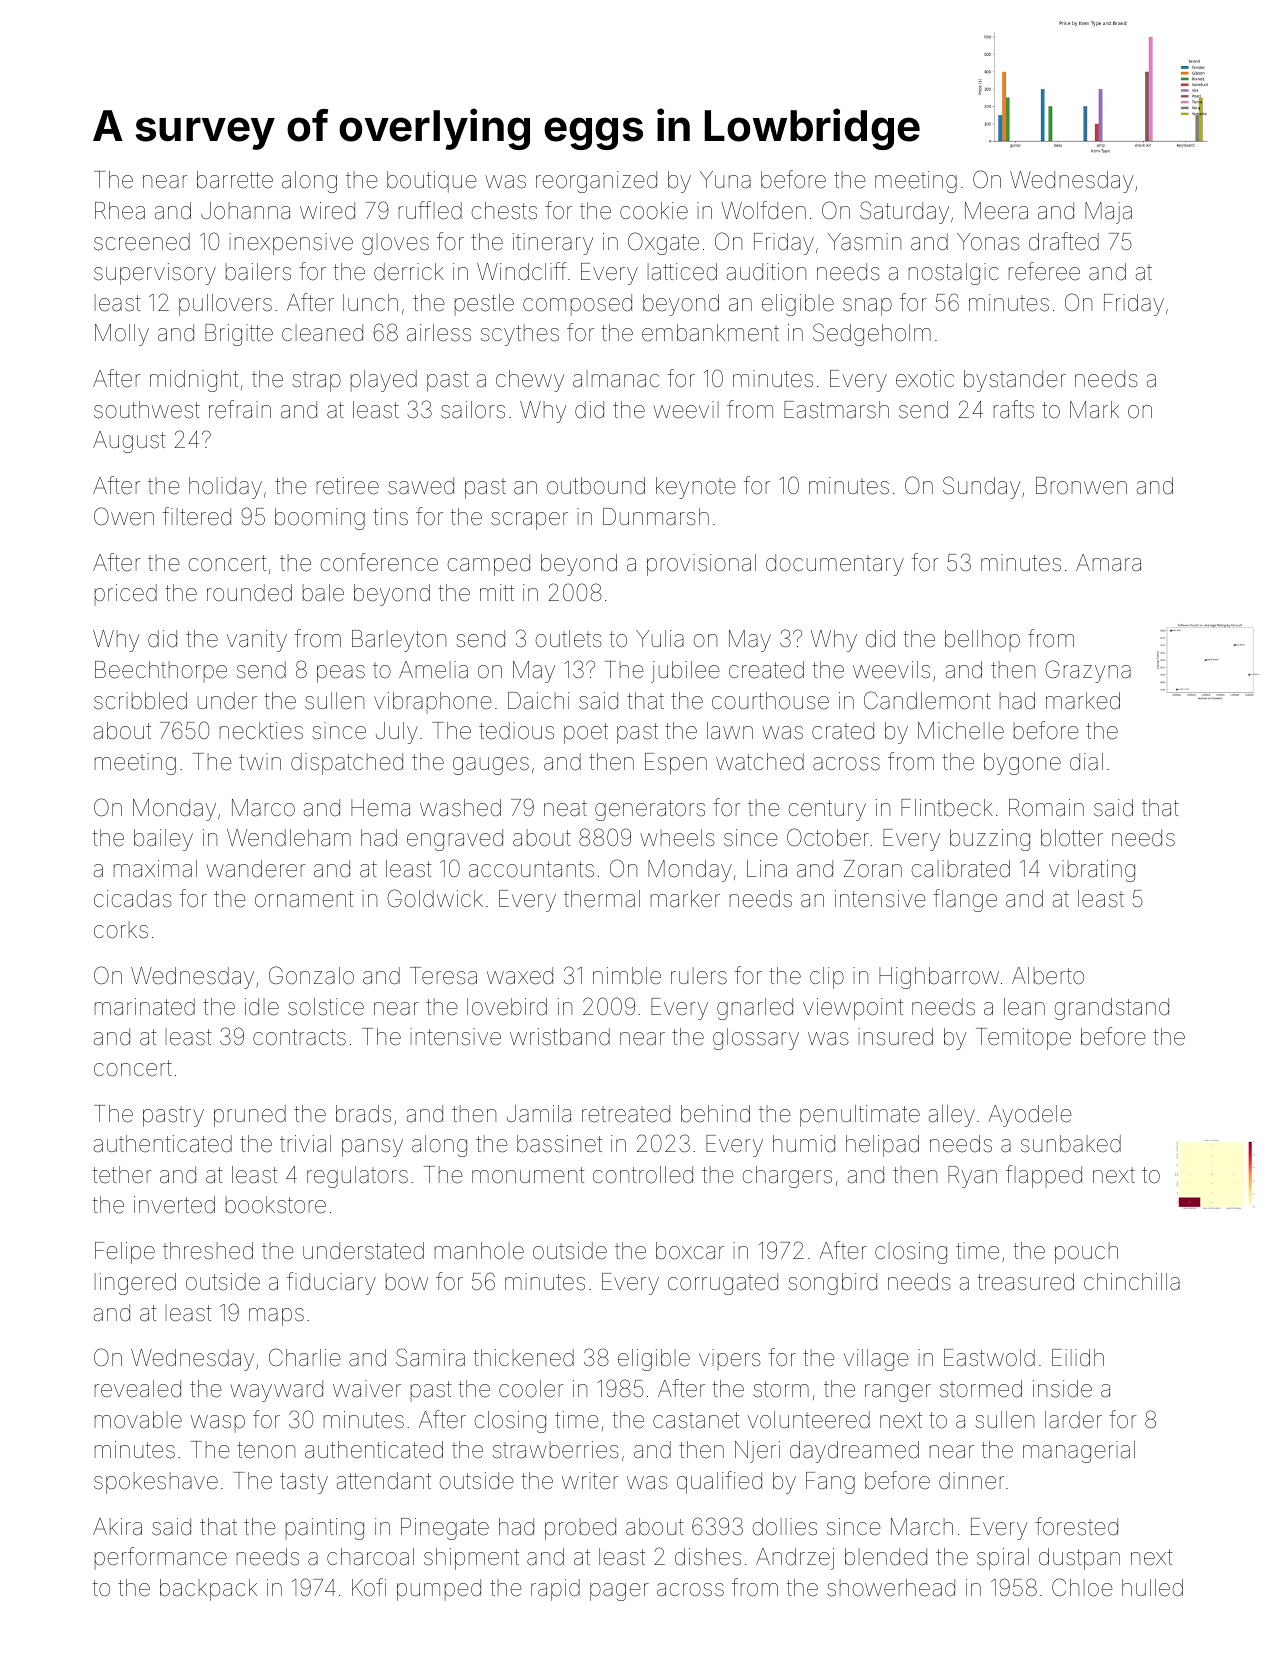  Describe the element at coordinates (701, 565) in the document. I see `provisional` at that location.
